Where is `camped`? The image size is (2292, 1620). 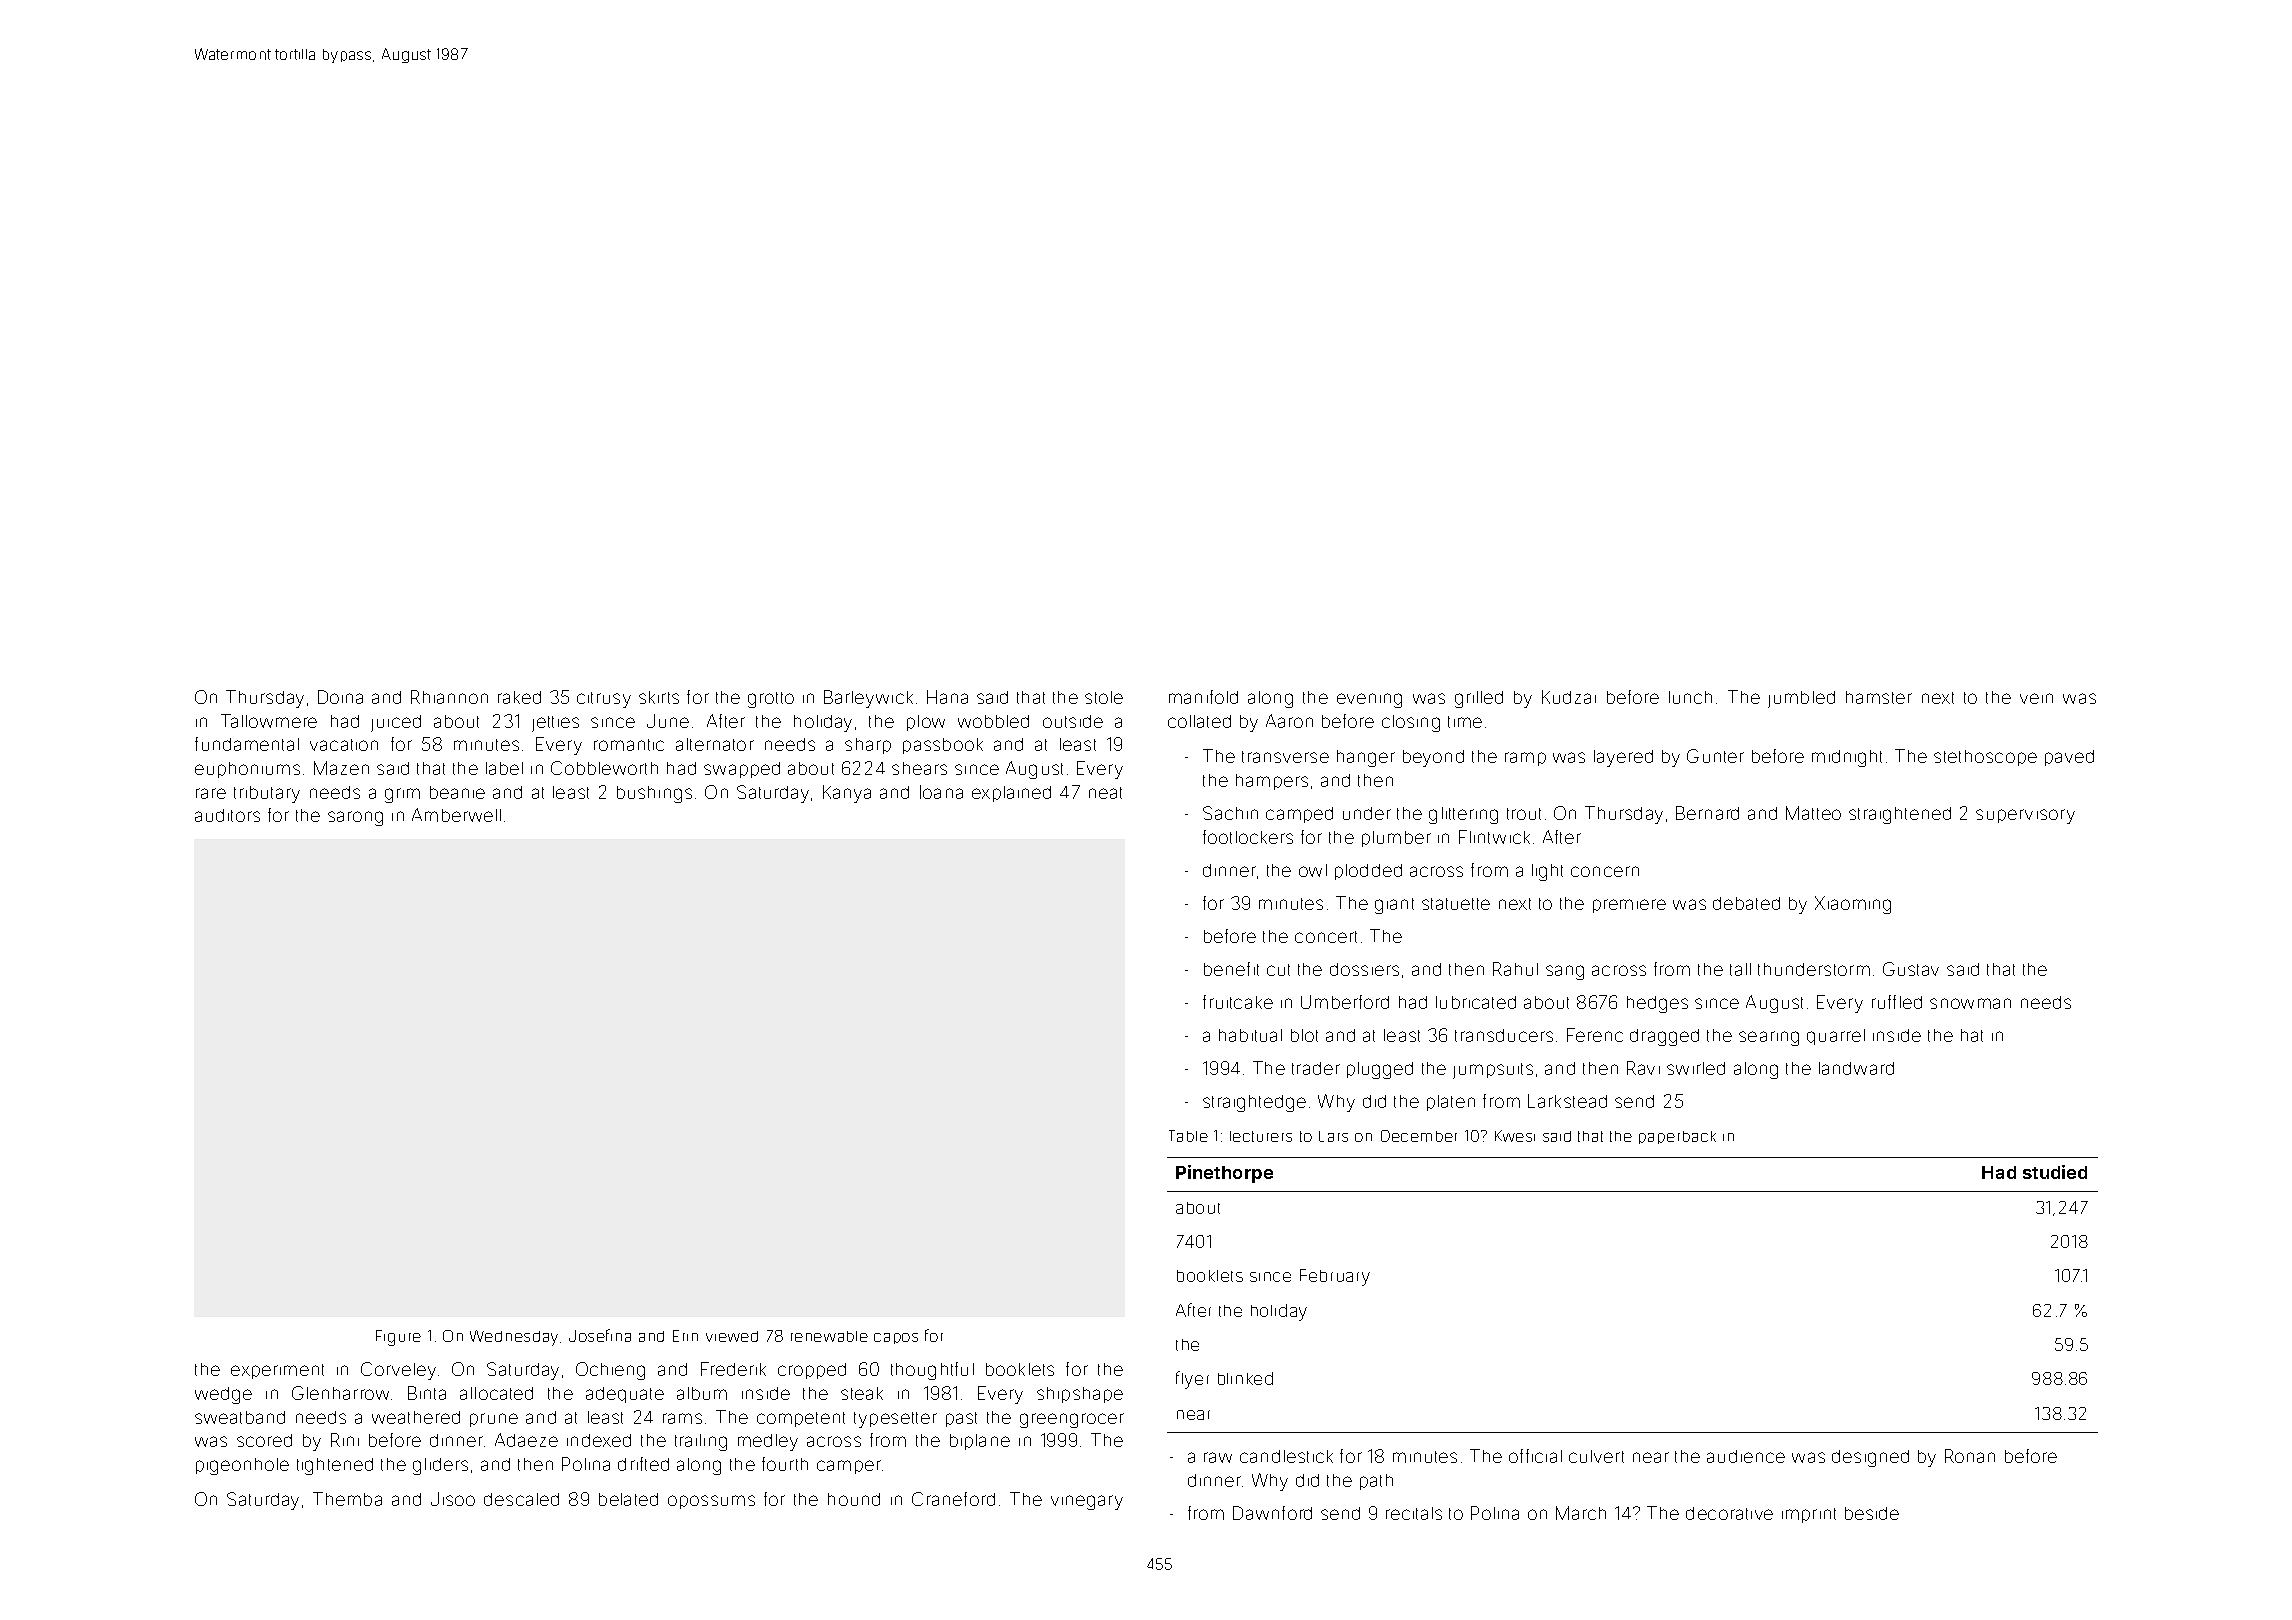 camped is located at coordinates (1299, 815).
